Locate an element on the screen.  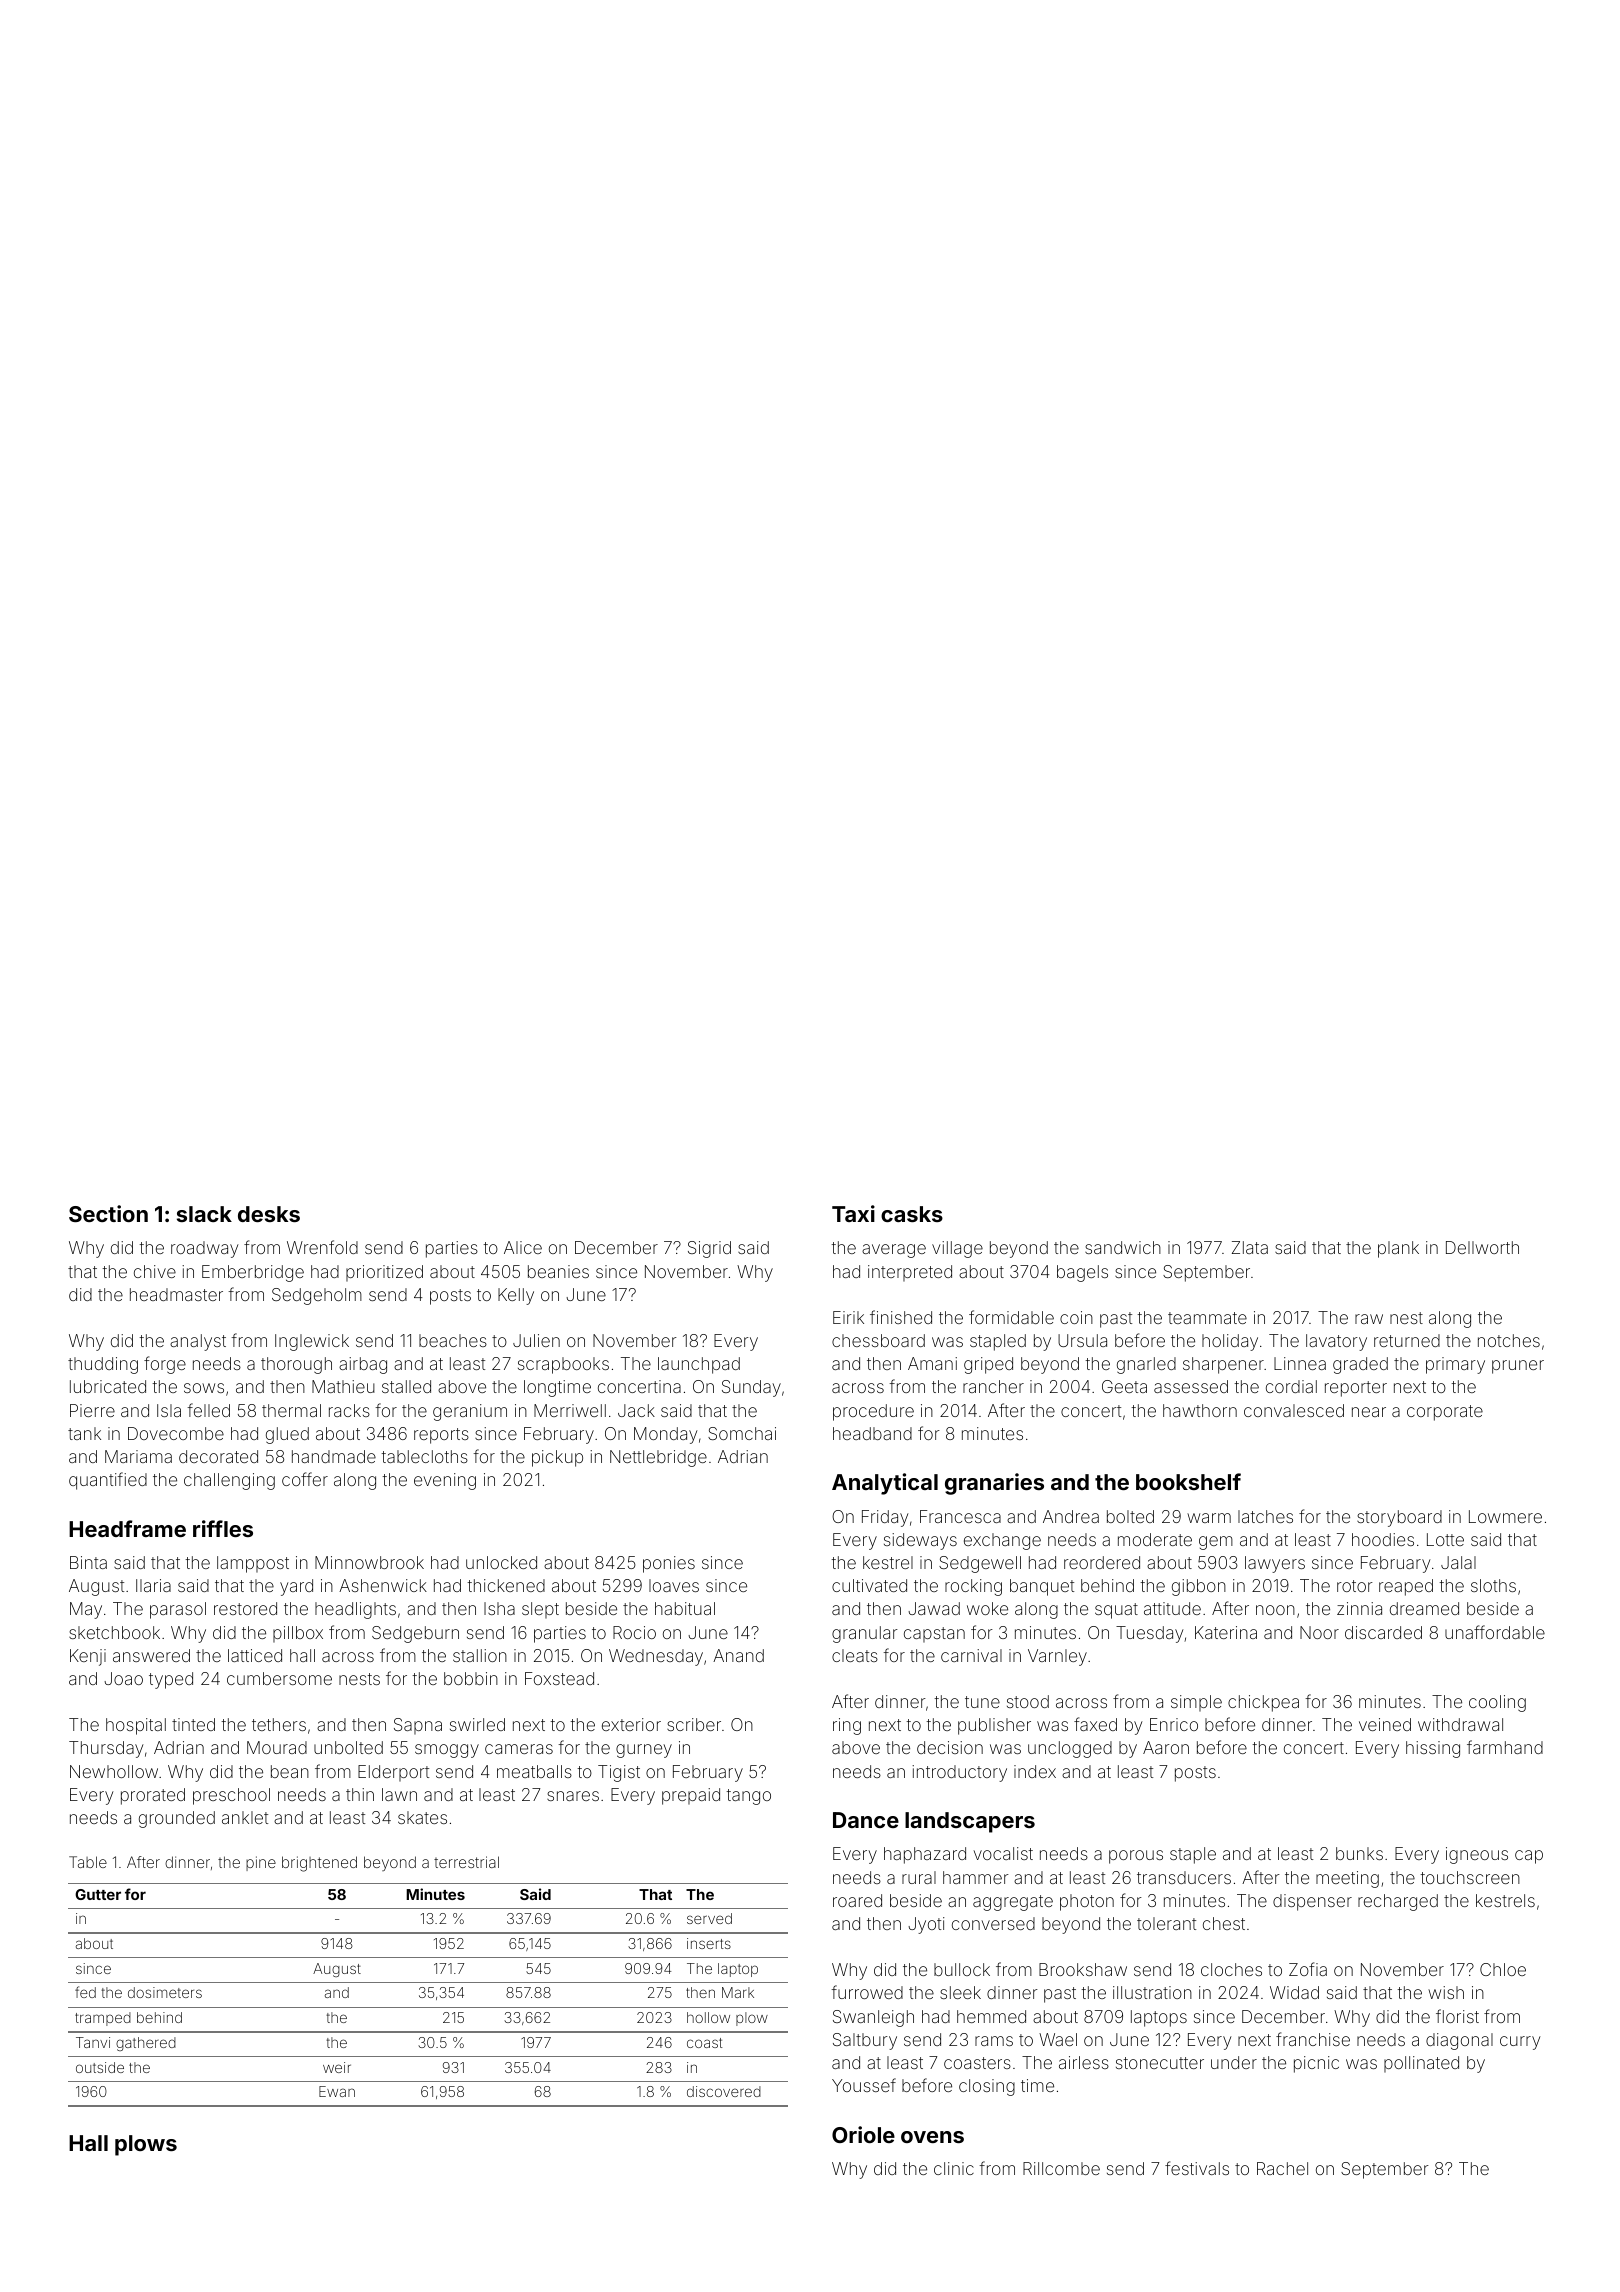
vocalist is located at coordinates (1003, 1853).
